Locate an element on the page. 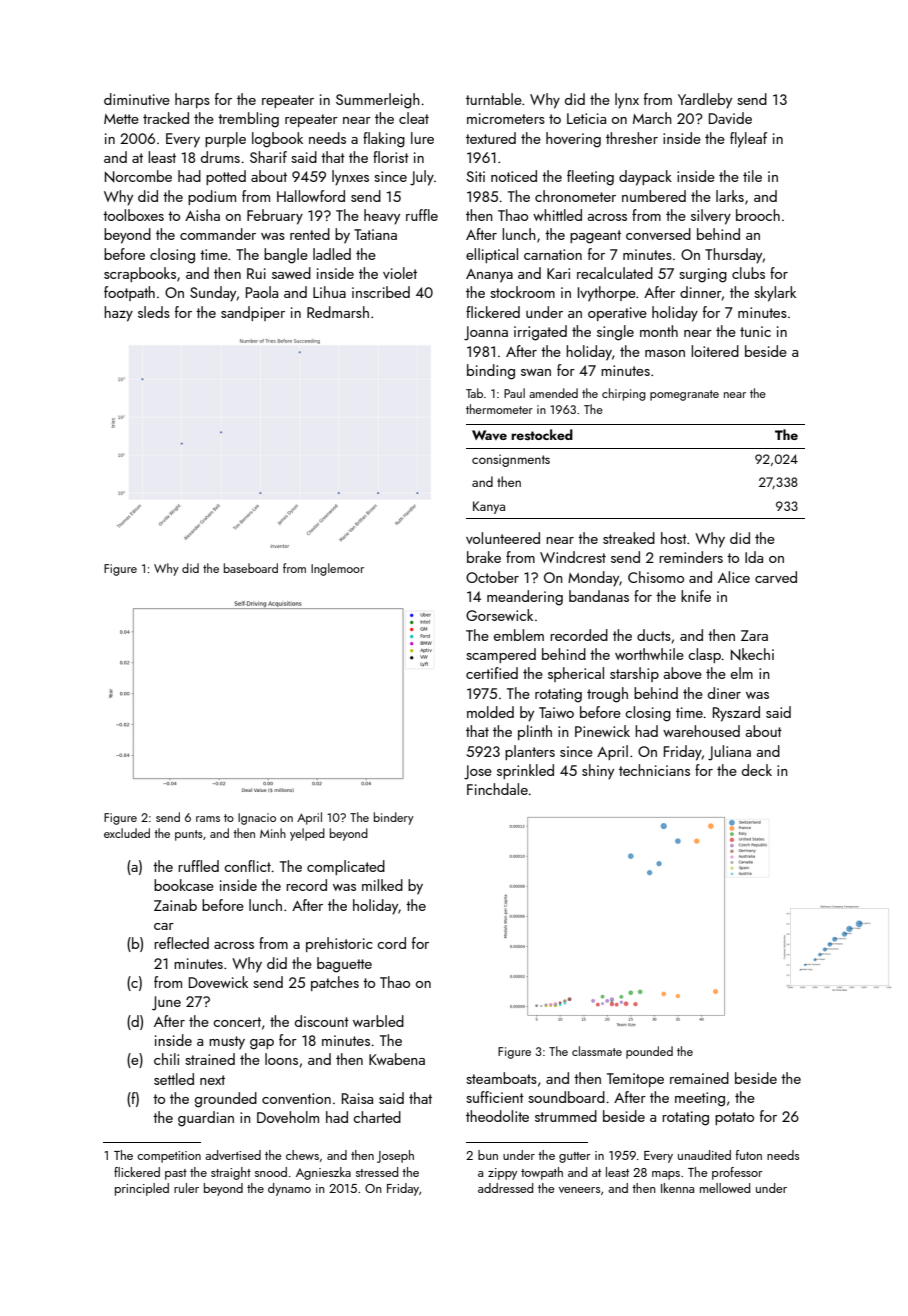 Image resolution: width=908 pixels, height=1316 pixels. Inglemoor is located at coordinates (337, 569).
